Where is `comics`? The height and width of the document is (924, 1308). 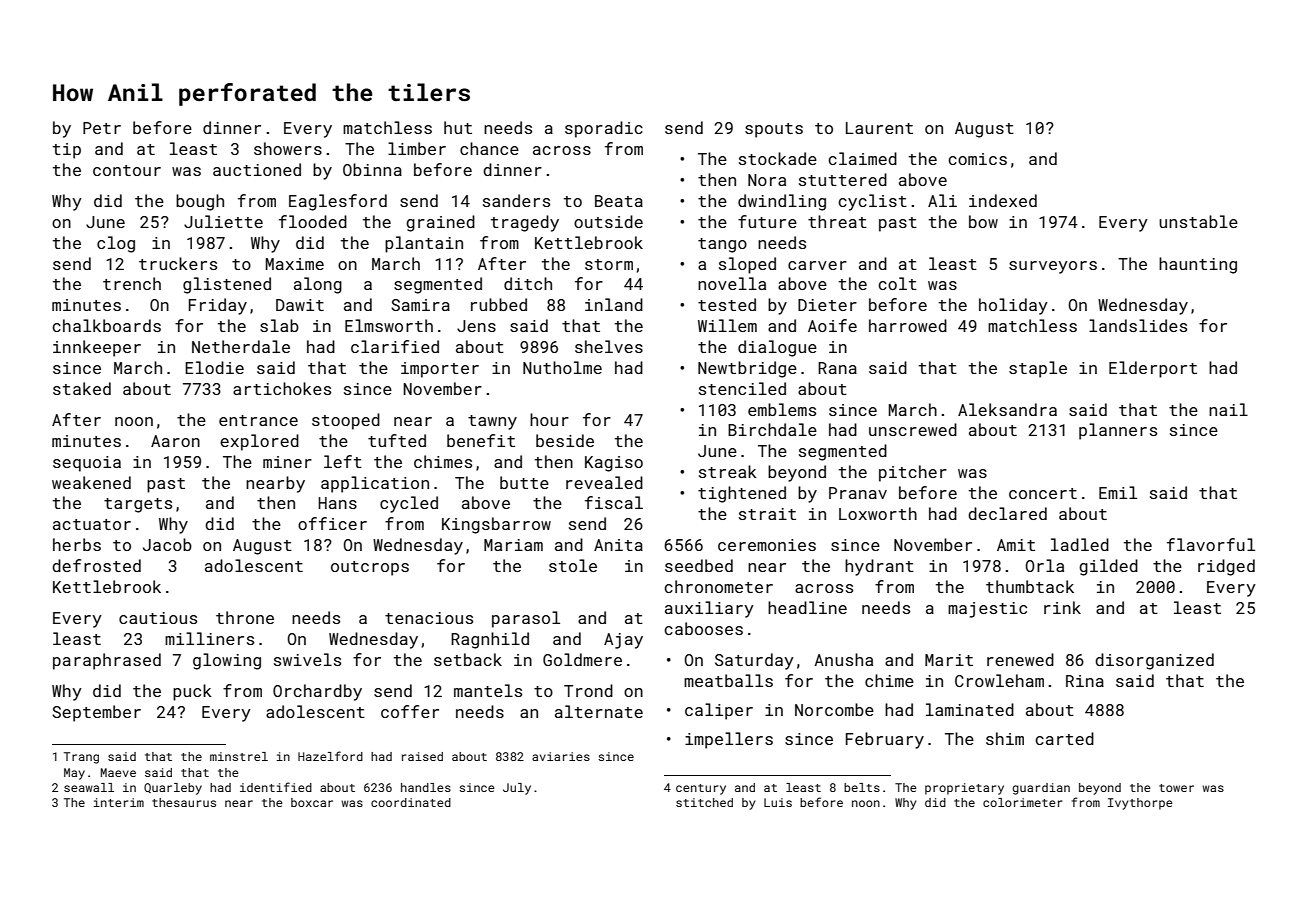 comics is located at coordinates (977, 159).
